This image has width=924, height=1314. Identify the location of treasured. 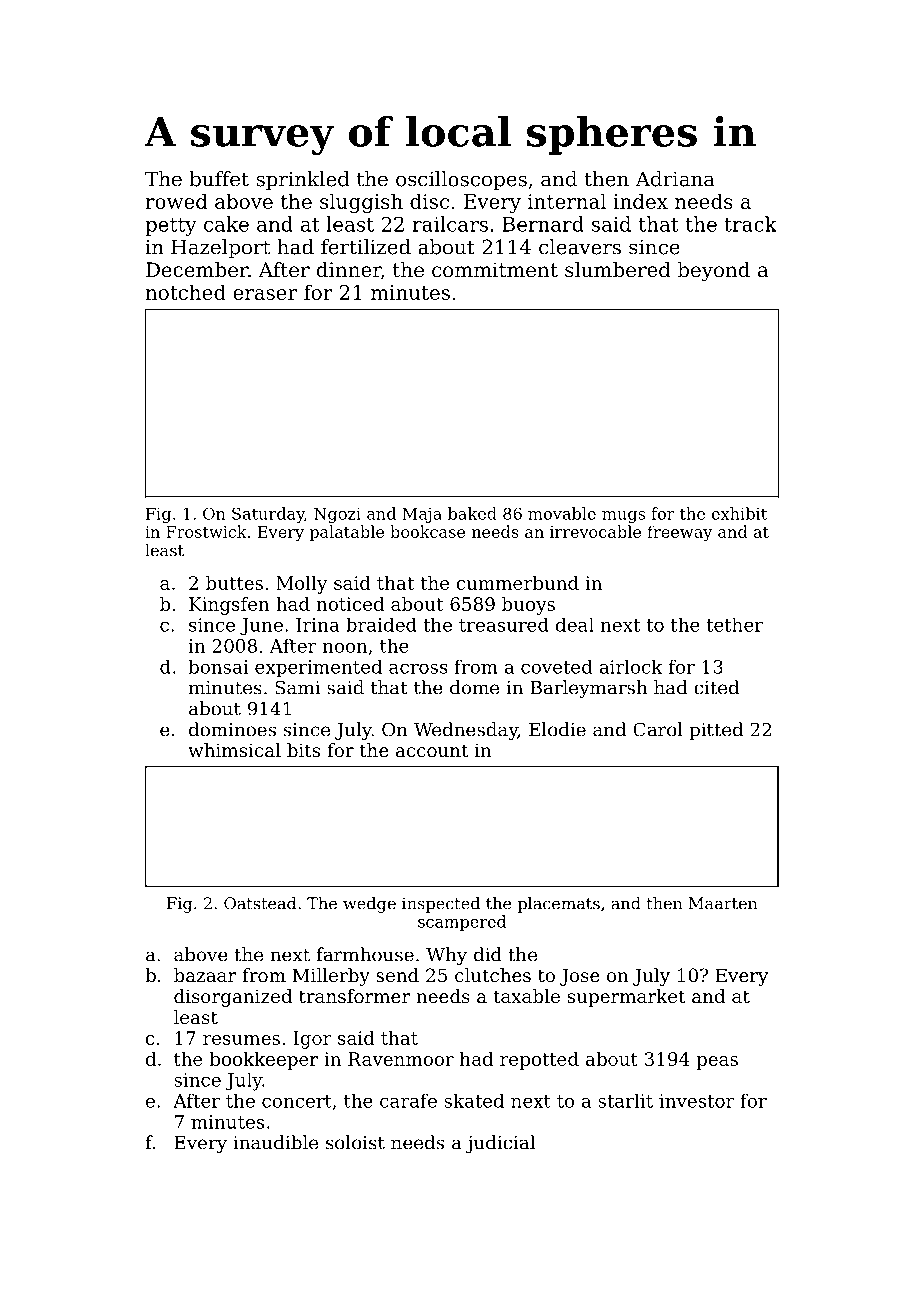
(504, 625).
